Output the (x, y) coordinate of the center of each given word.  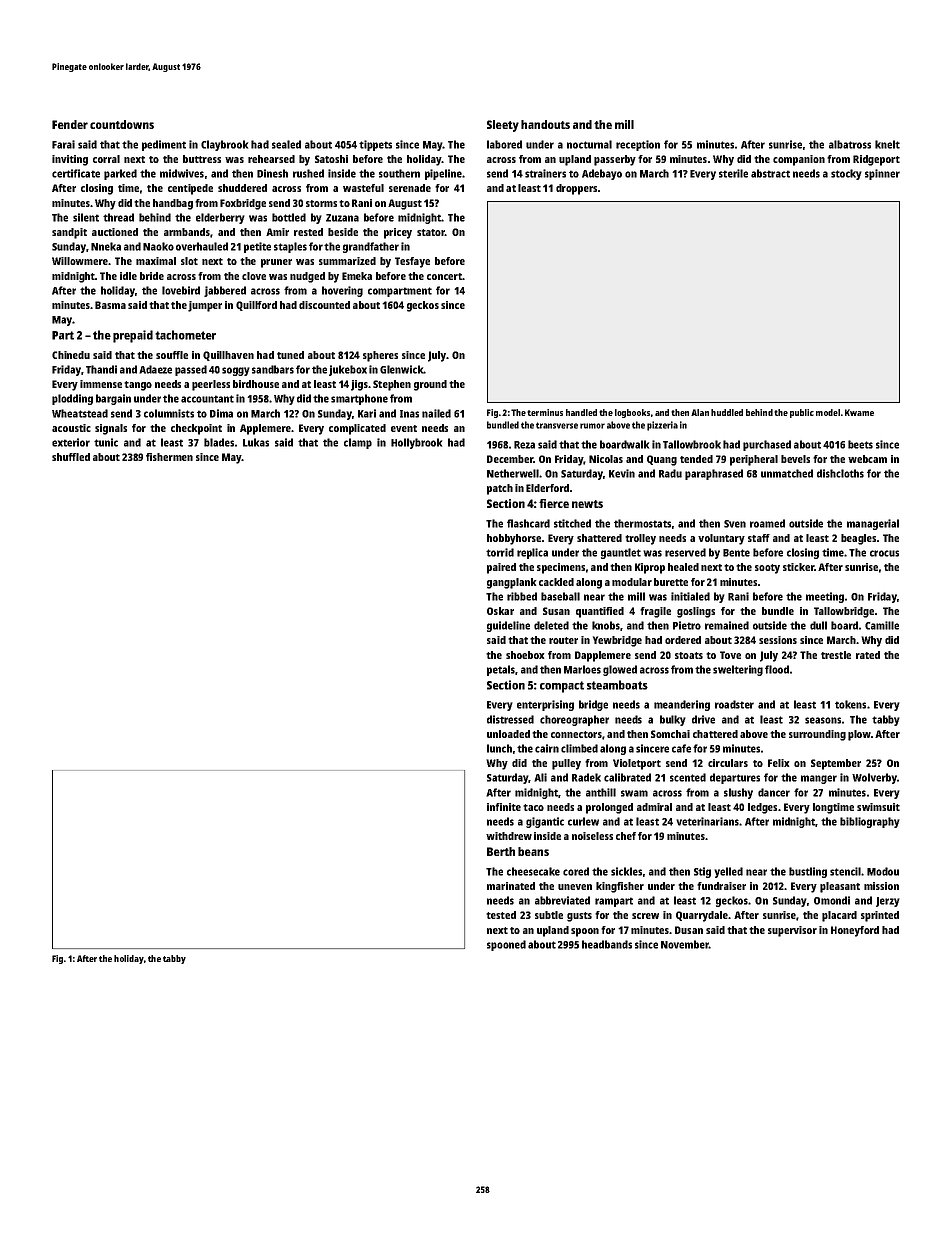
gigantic (545, 822)
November (685, 944)
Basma (110, 305)
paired (501, 568)
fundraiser (721, 886)
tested (501, 915)
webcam (867, 459)
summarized (347, 261)
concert (444, 276)
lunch (499, 748)
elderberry (220, 218)
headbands (607, 944)
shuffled (71, 457)
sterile (733, 173)
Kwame (859, 412)
